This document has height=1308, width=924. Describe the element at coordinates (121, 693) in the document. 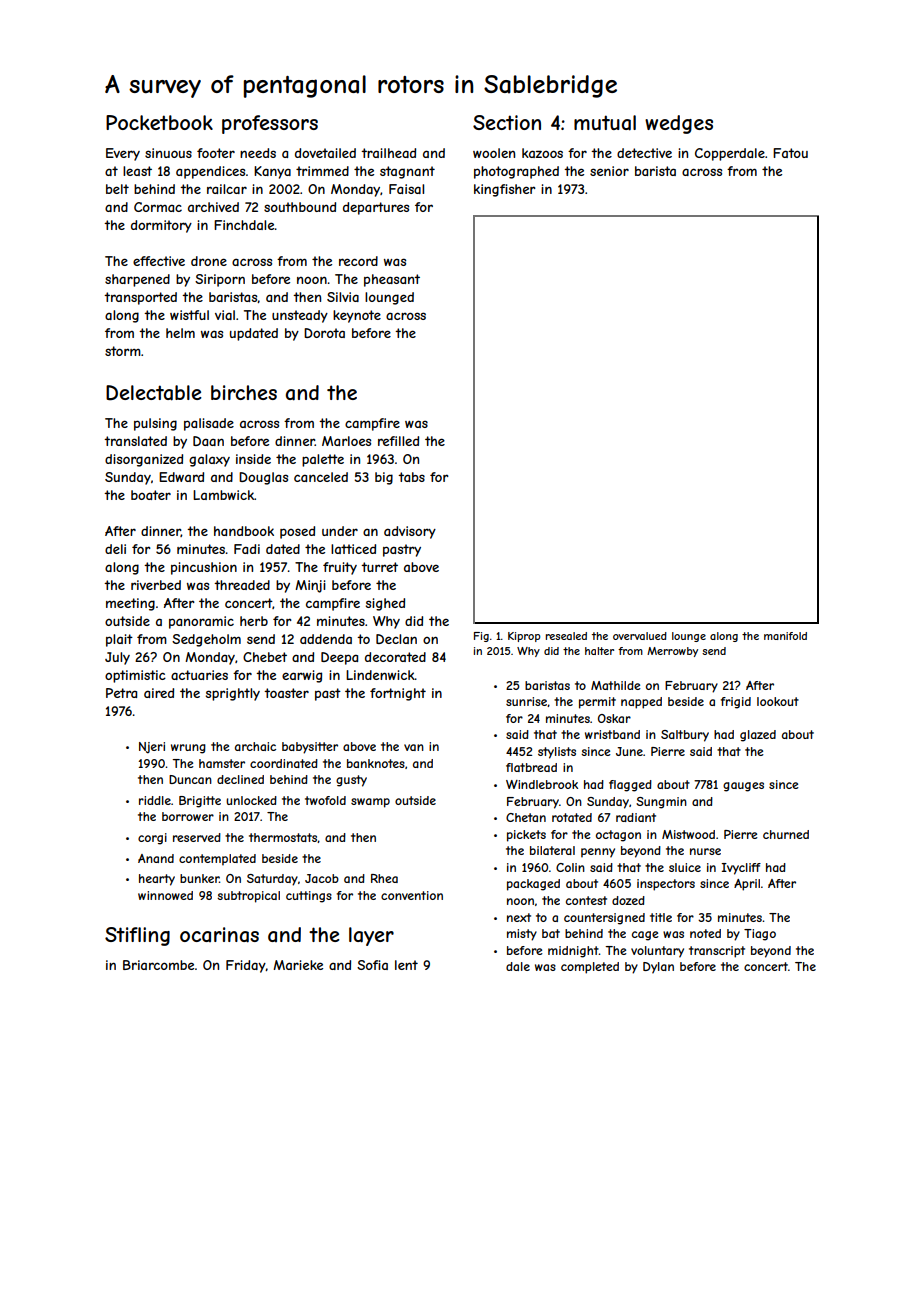

I see `Petra` at that location.
